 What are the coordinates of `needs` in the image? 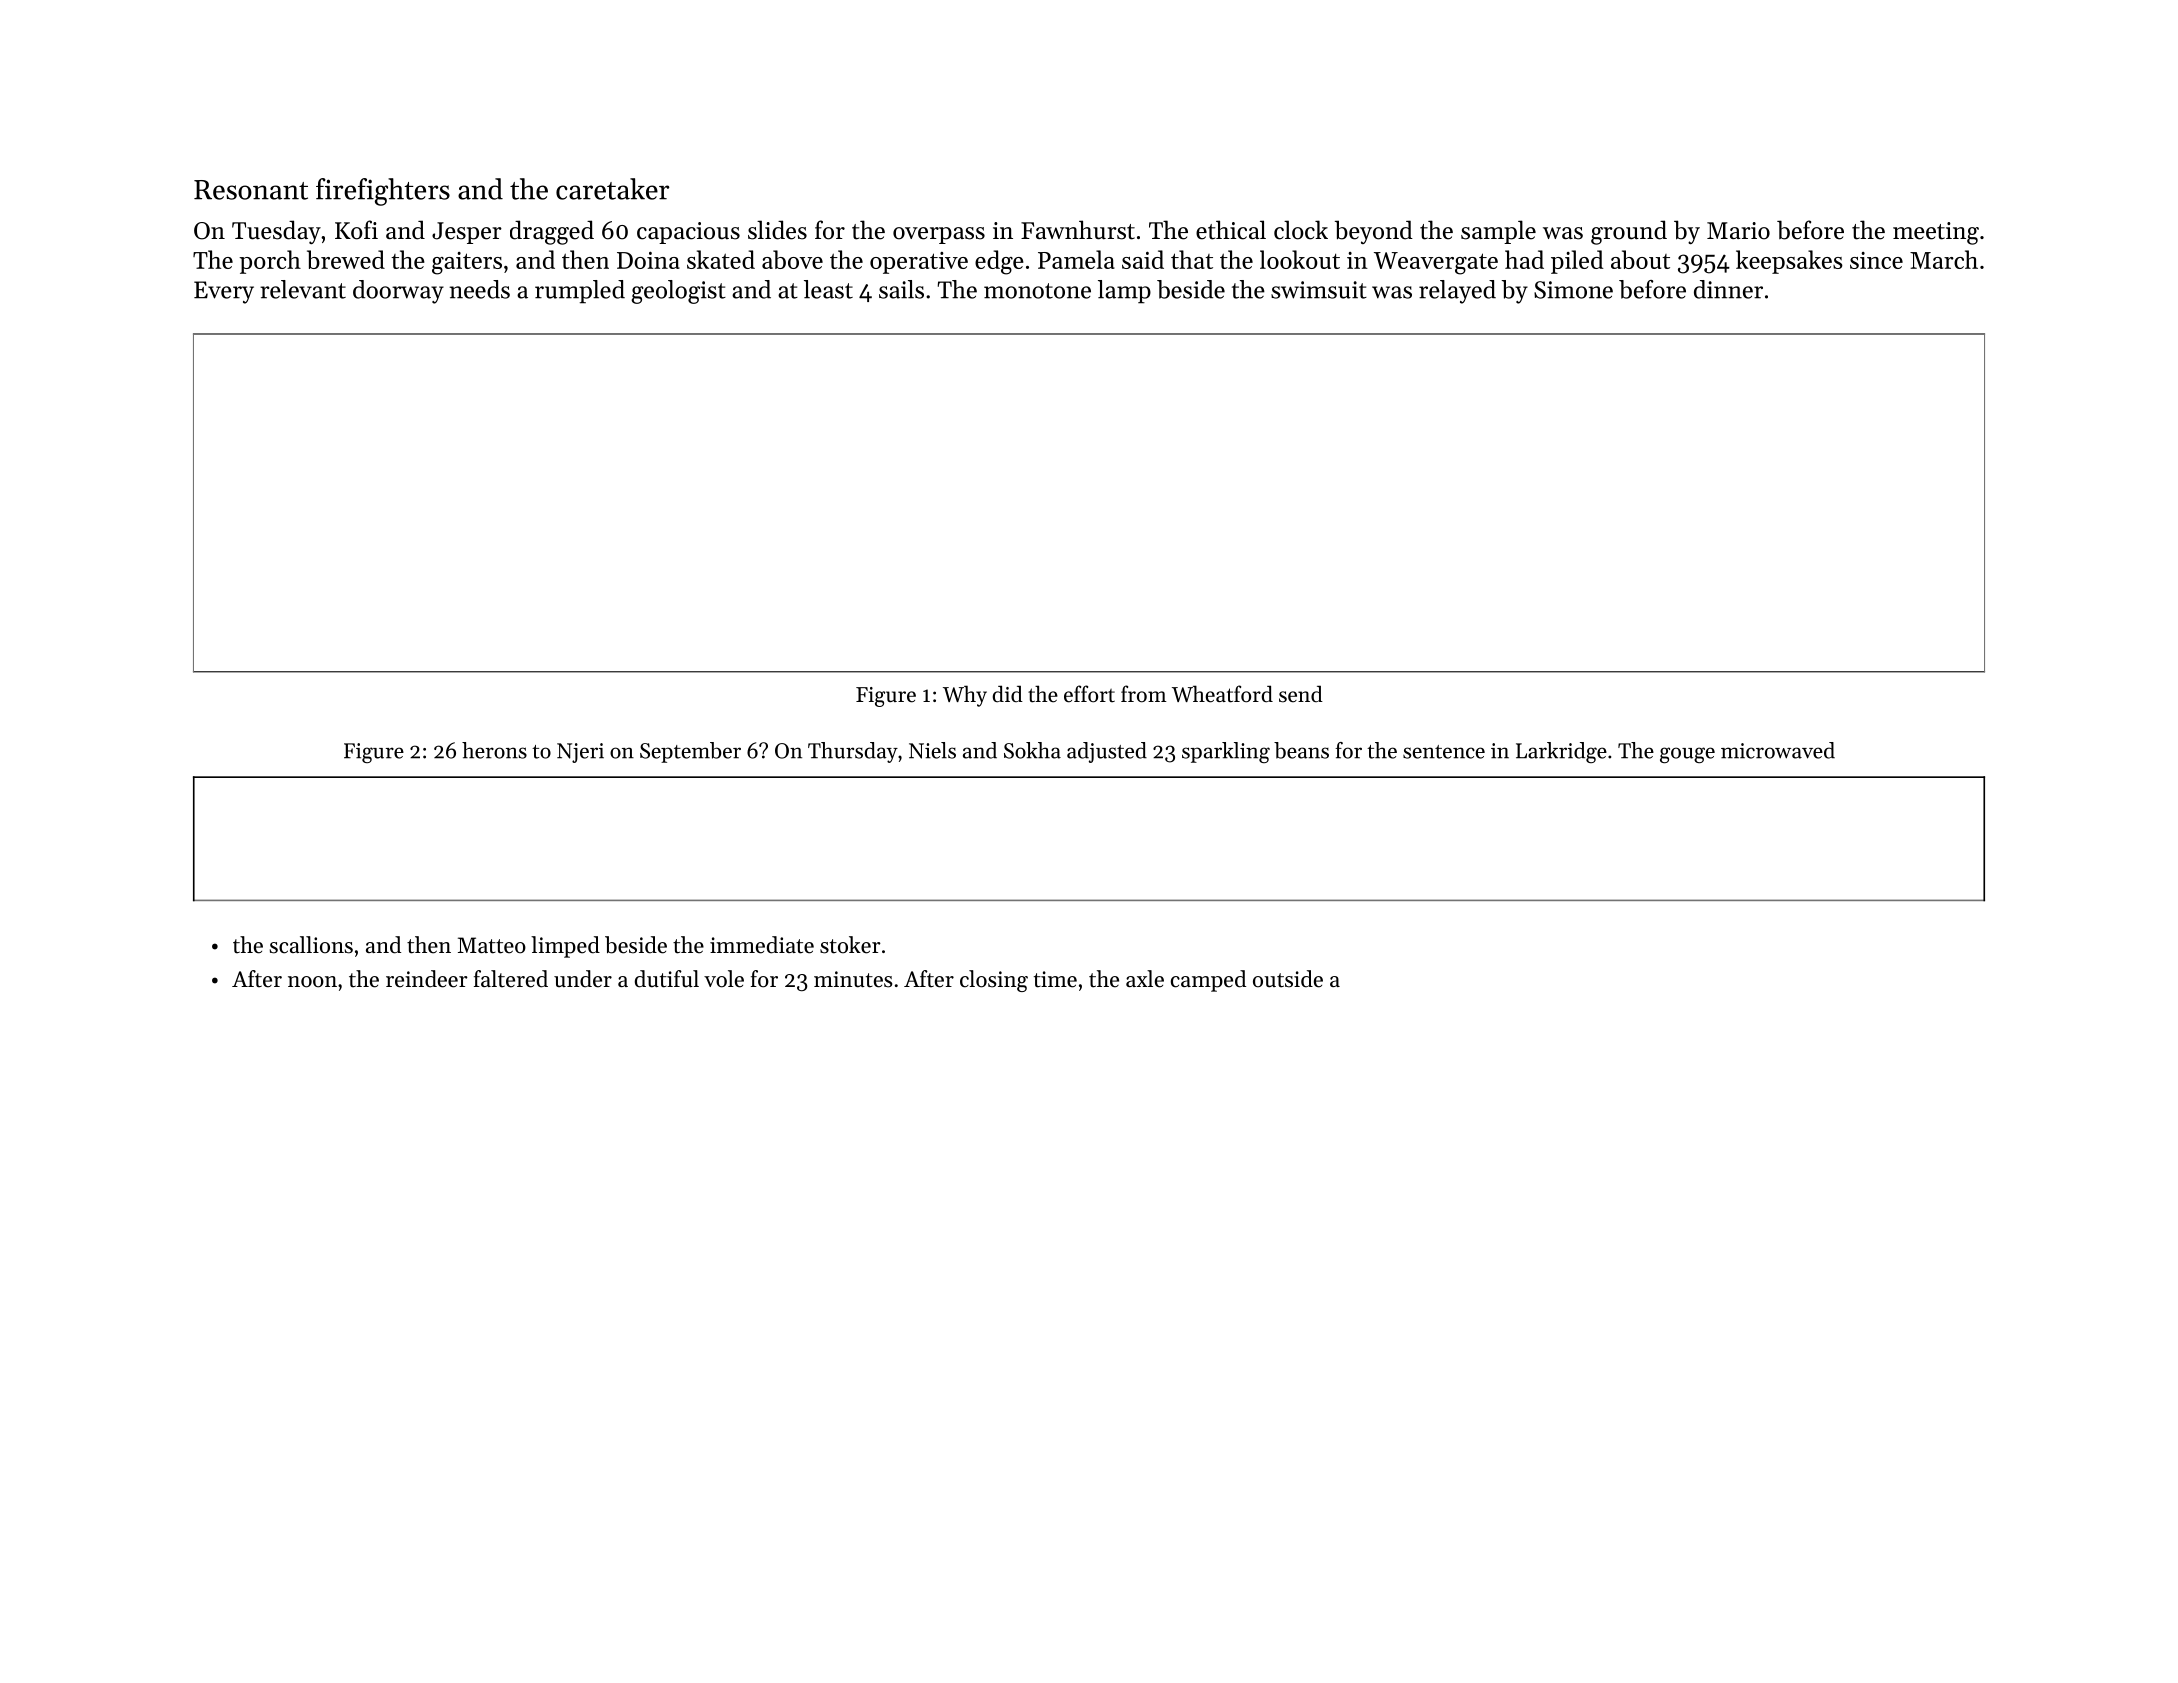 It's located at (479, 289).
